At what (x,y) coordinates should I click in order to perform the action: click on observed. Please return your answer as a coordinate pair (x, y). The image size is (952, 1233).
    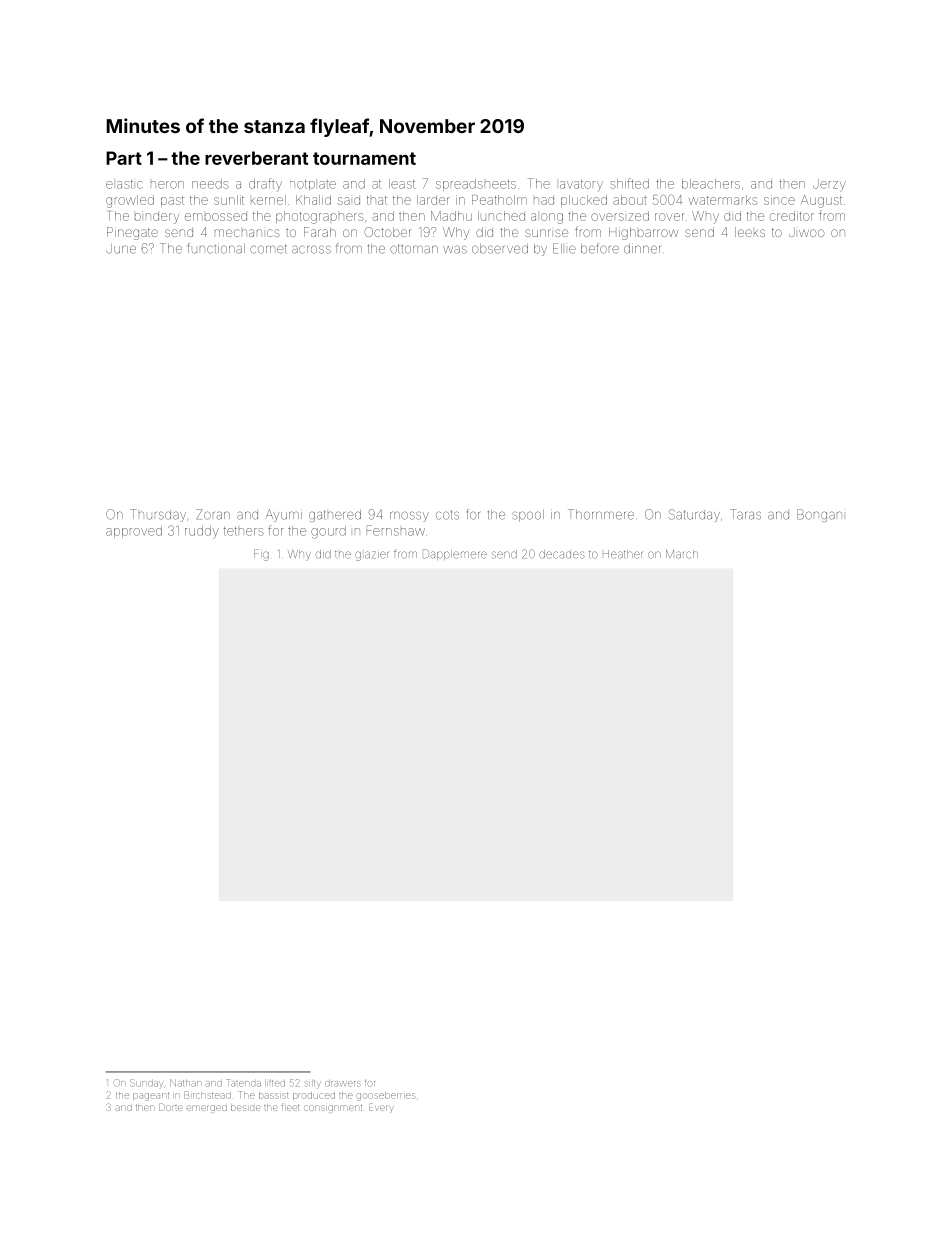
    Looking at the image, I should click on (500, 249).
